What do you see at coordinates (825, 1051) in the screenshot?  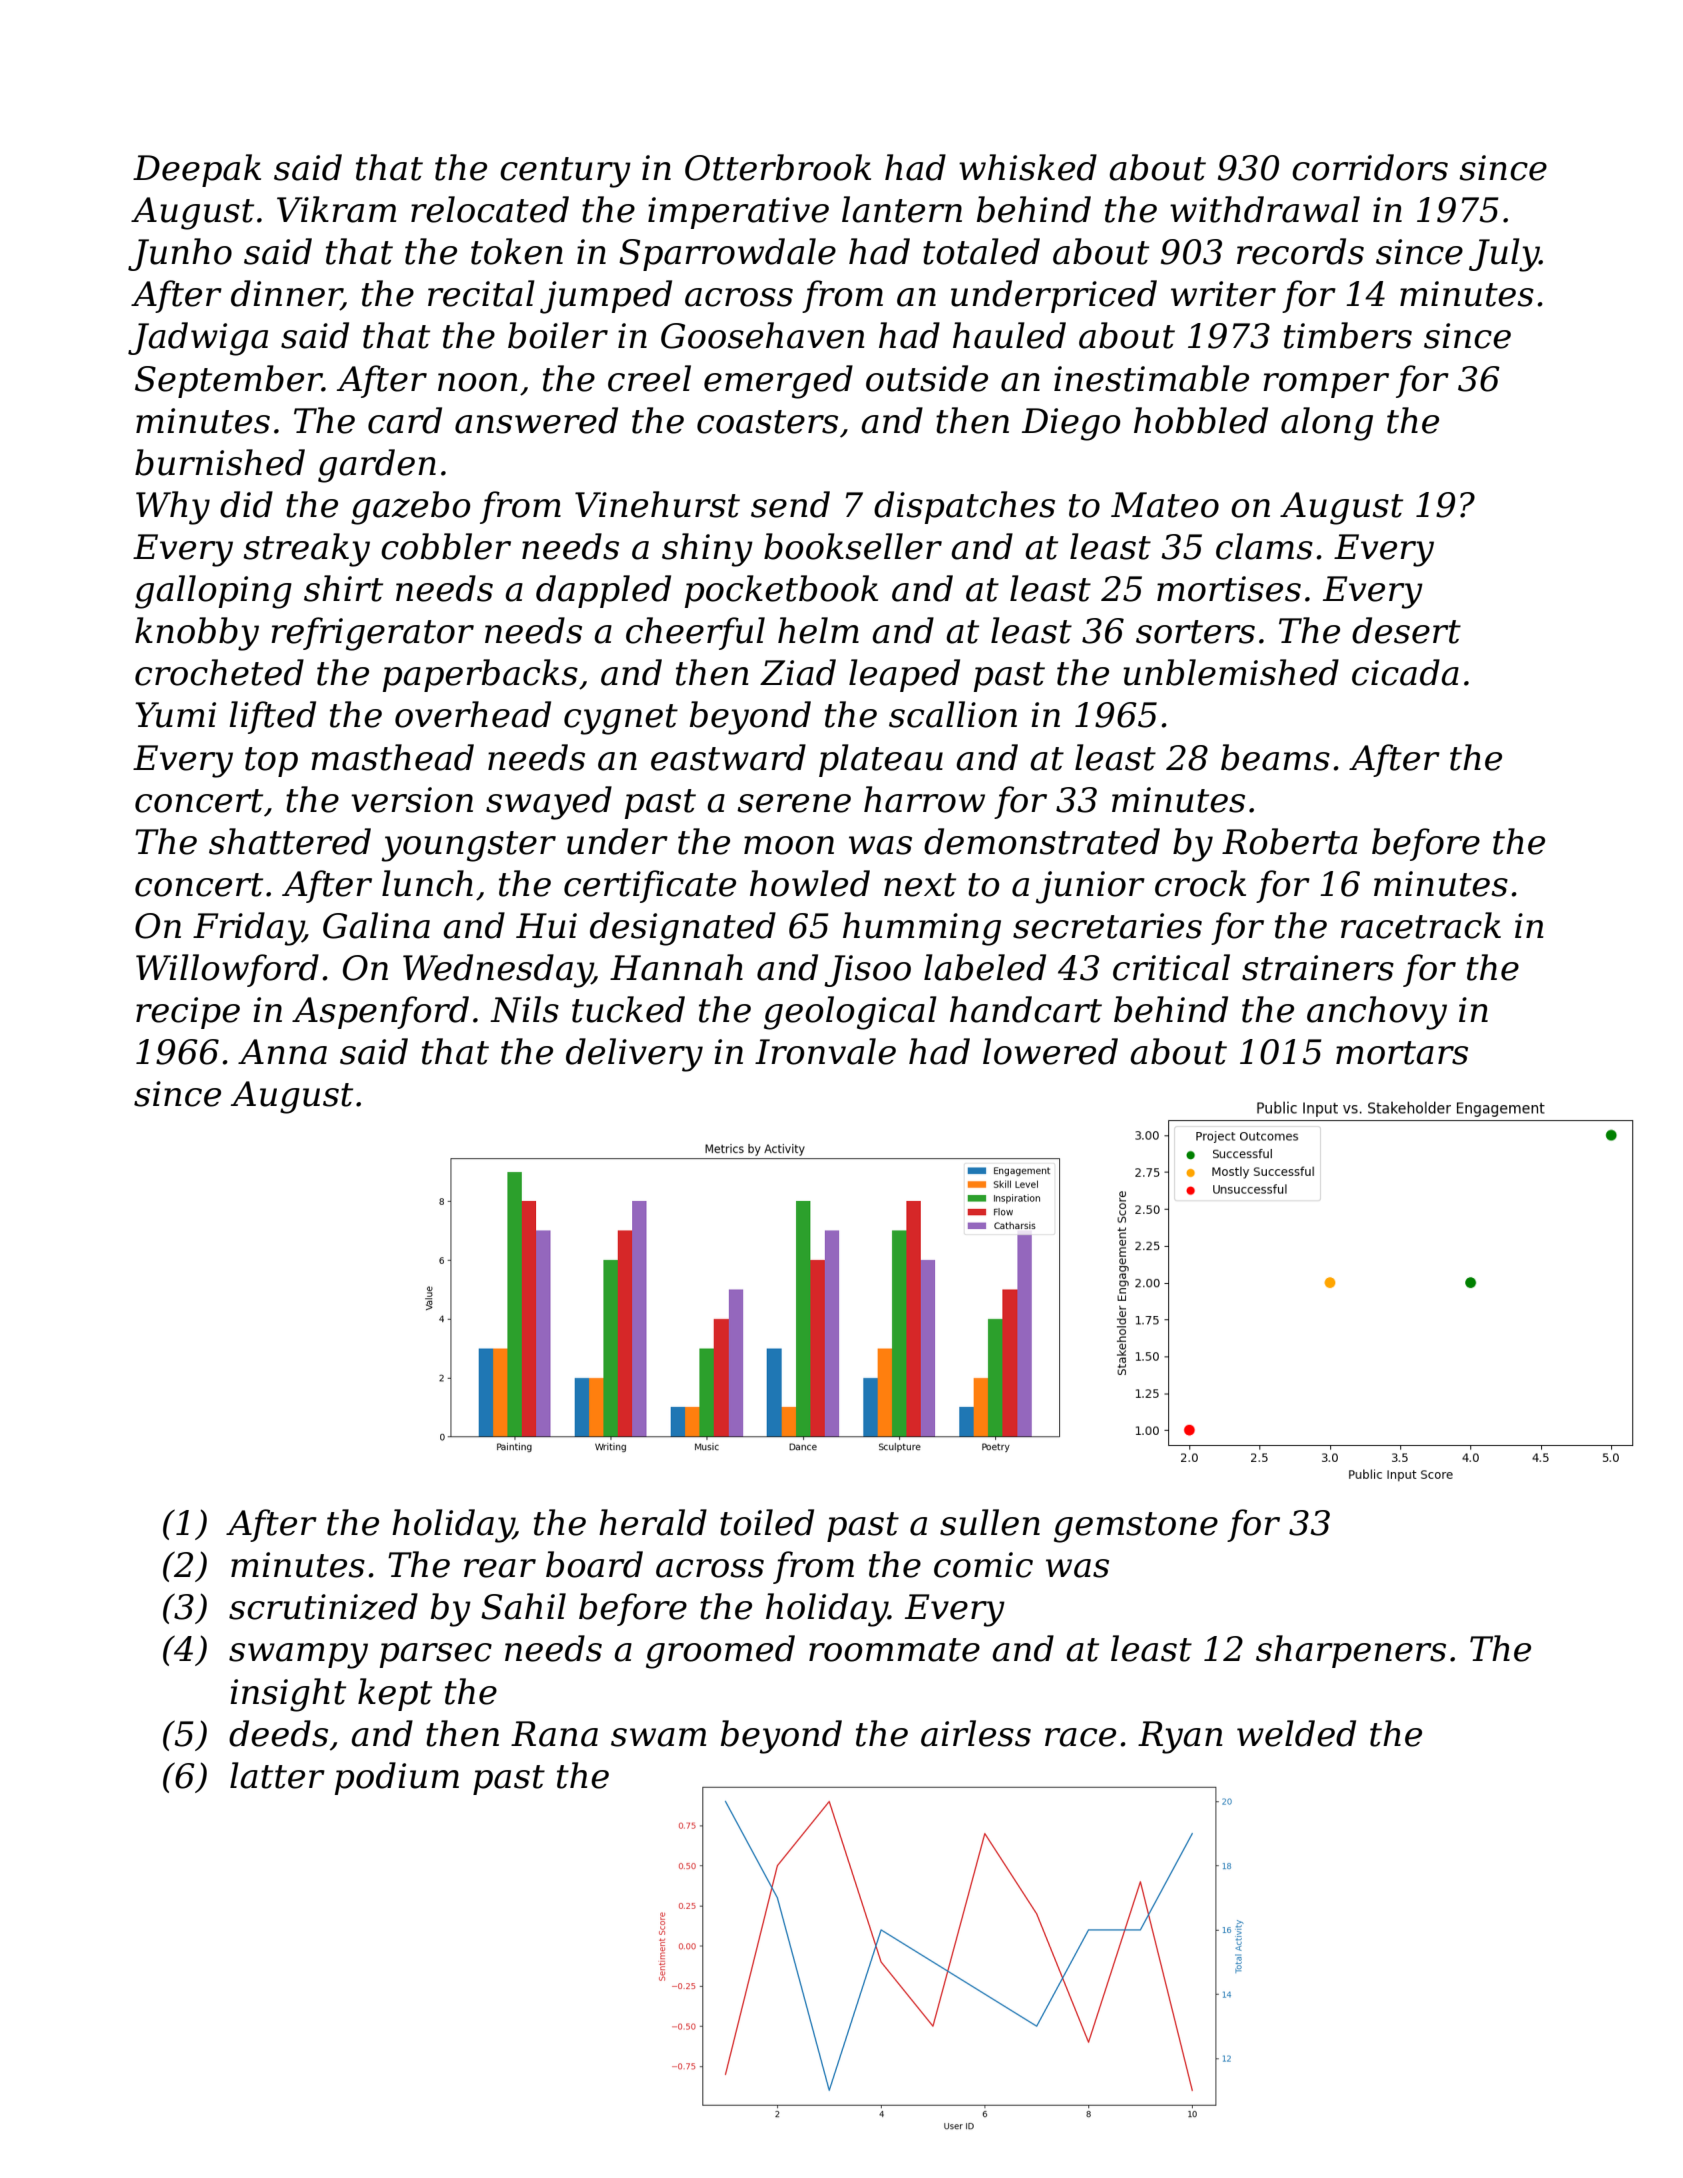 I see `Ironvale` at bounding box center [825, 1051].
